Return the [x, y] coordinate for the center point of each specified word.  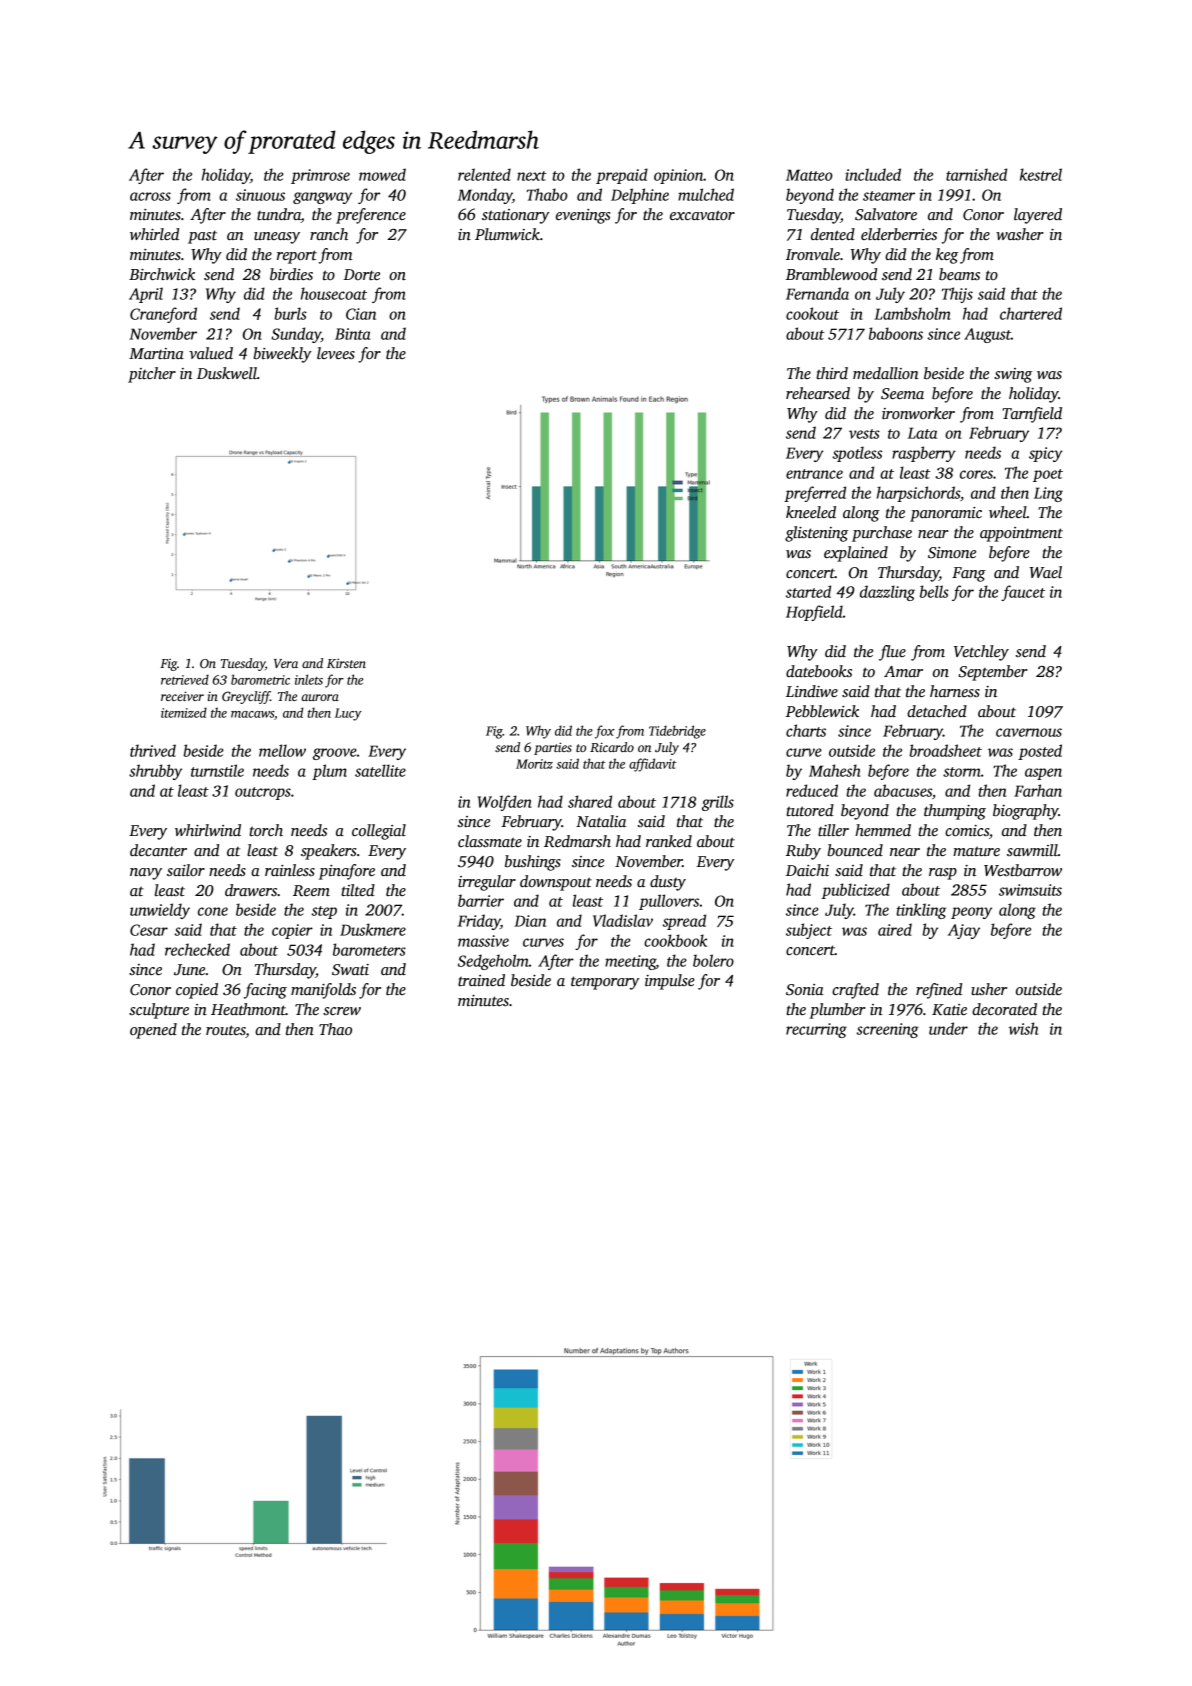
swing [1013, 375]
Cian [361, 314]
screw [342, 1011]
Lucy [348, 714]
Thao [335, 1029]
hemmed [883, 830]
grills [718, 803]
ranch [329, 234]
